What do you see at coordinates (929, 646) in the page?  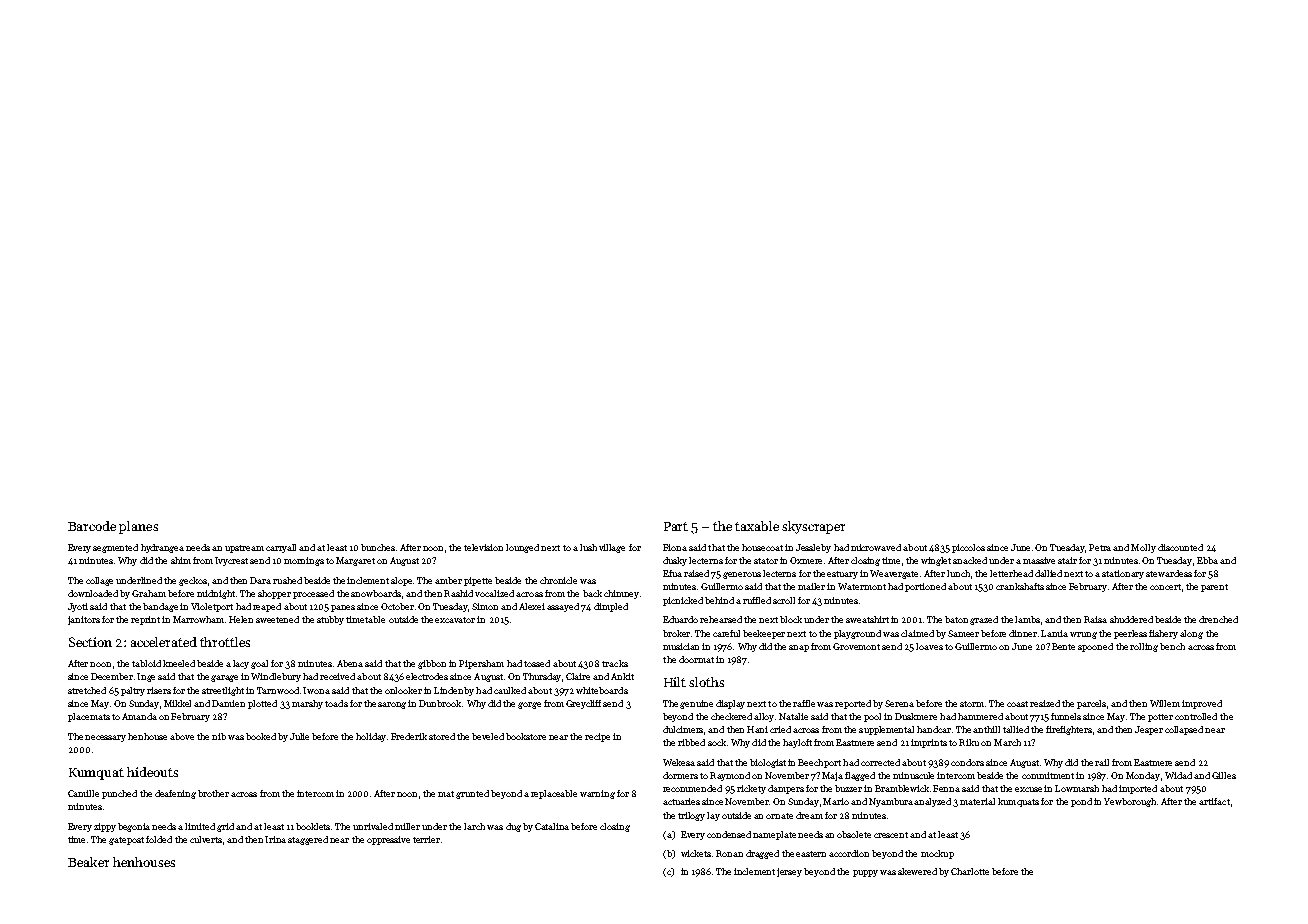 I see `loaves` at bounding box center [929, 646].
